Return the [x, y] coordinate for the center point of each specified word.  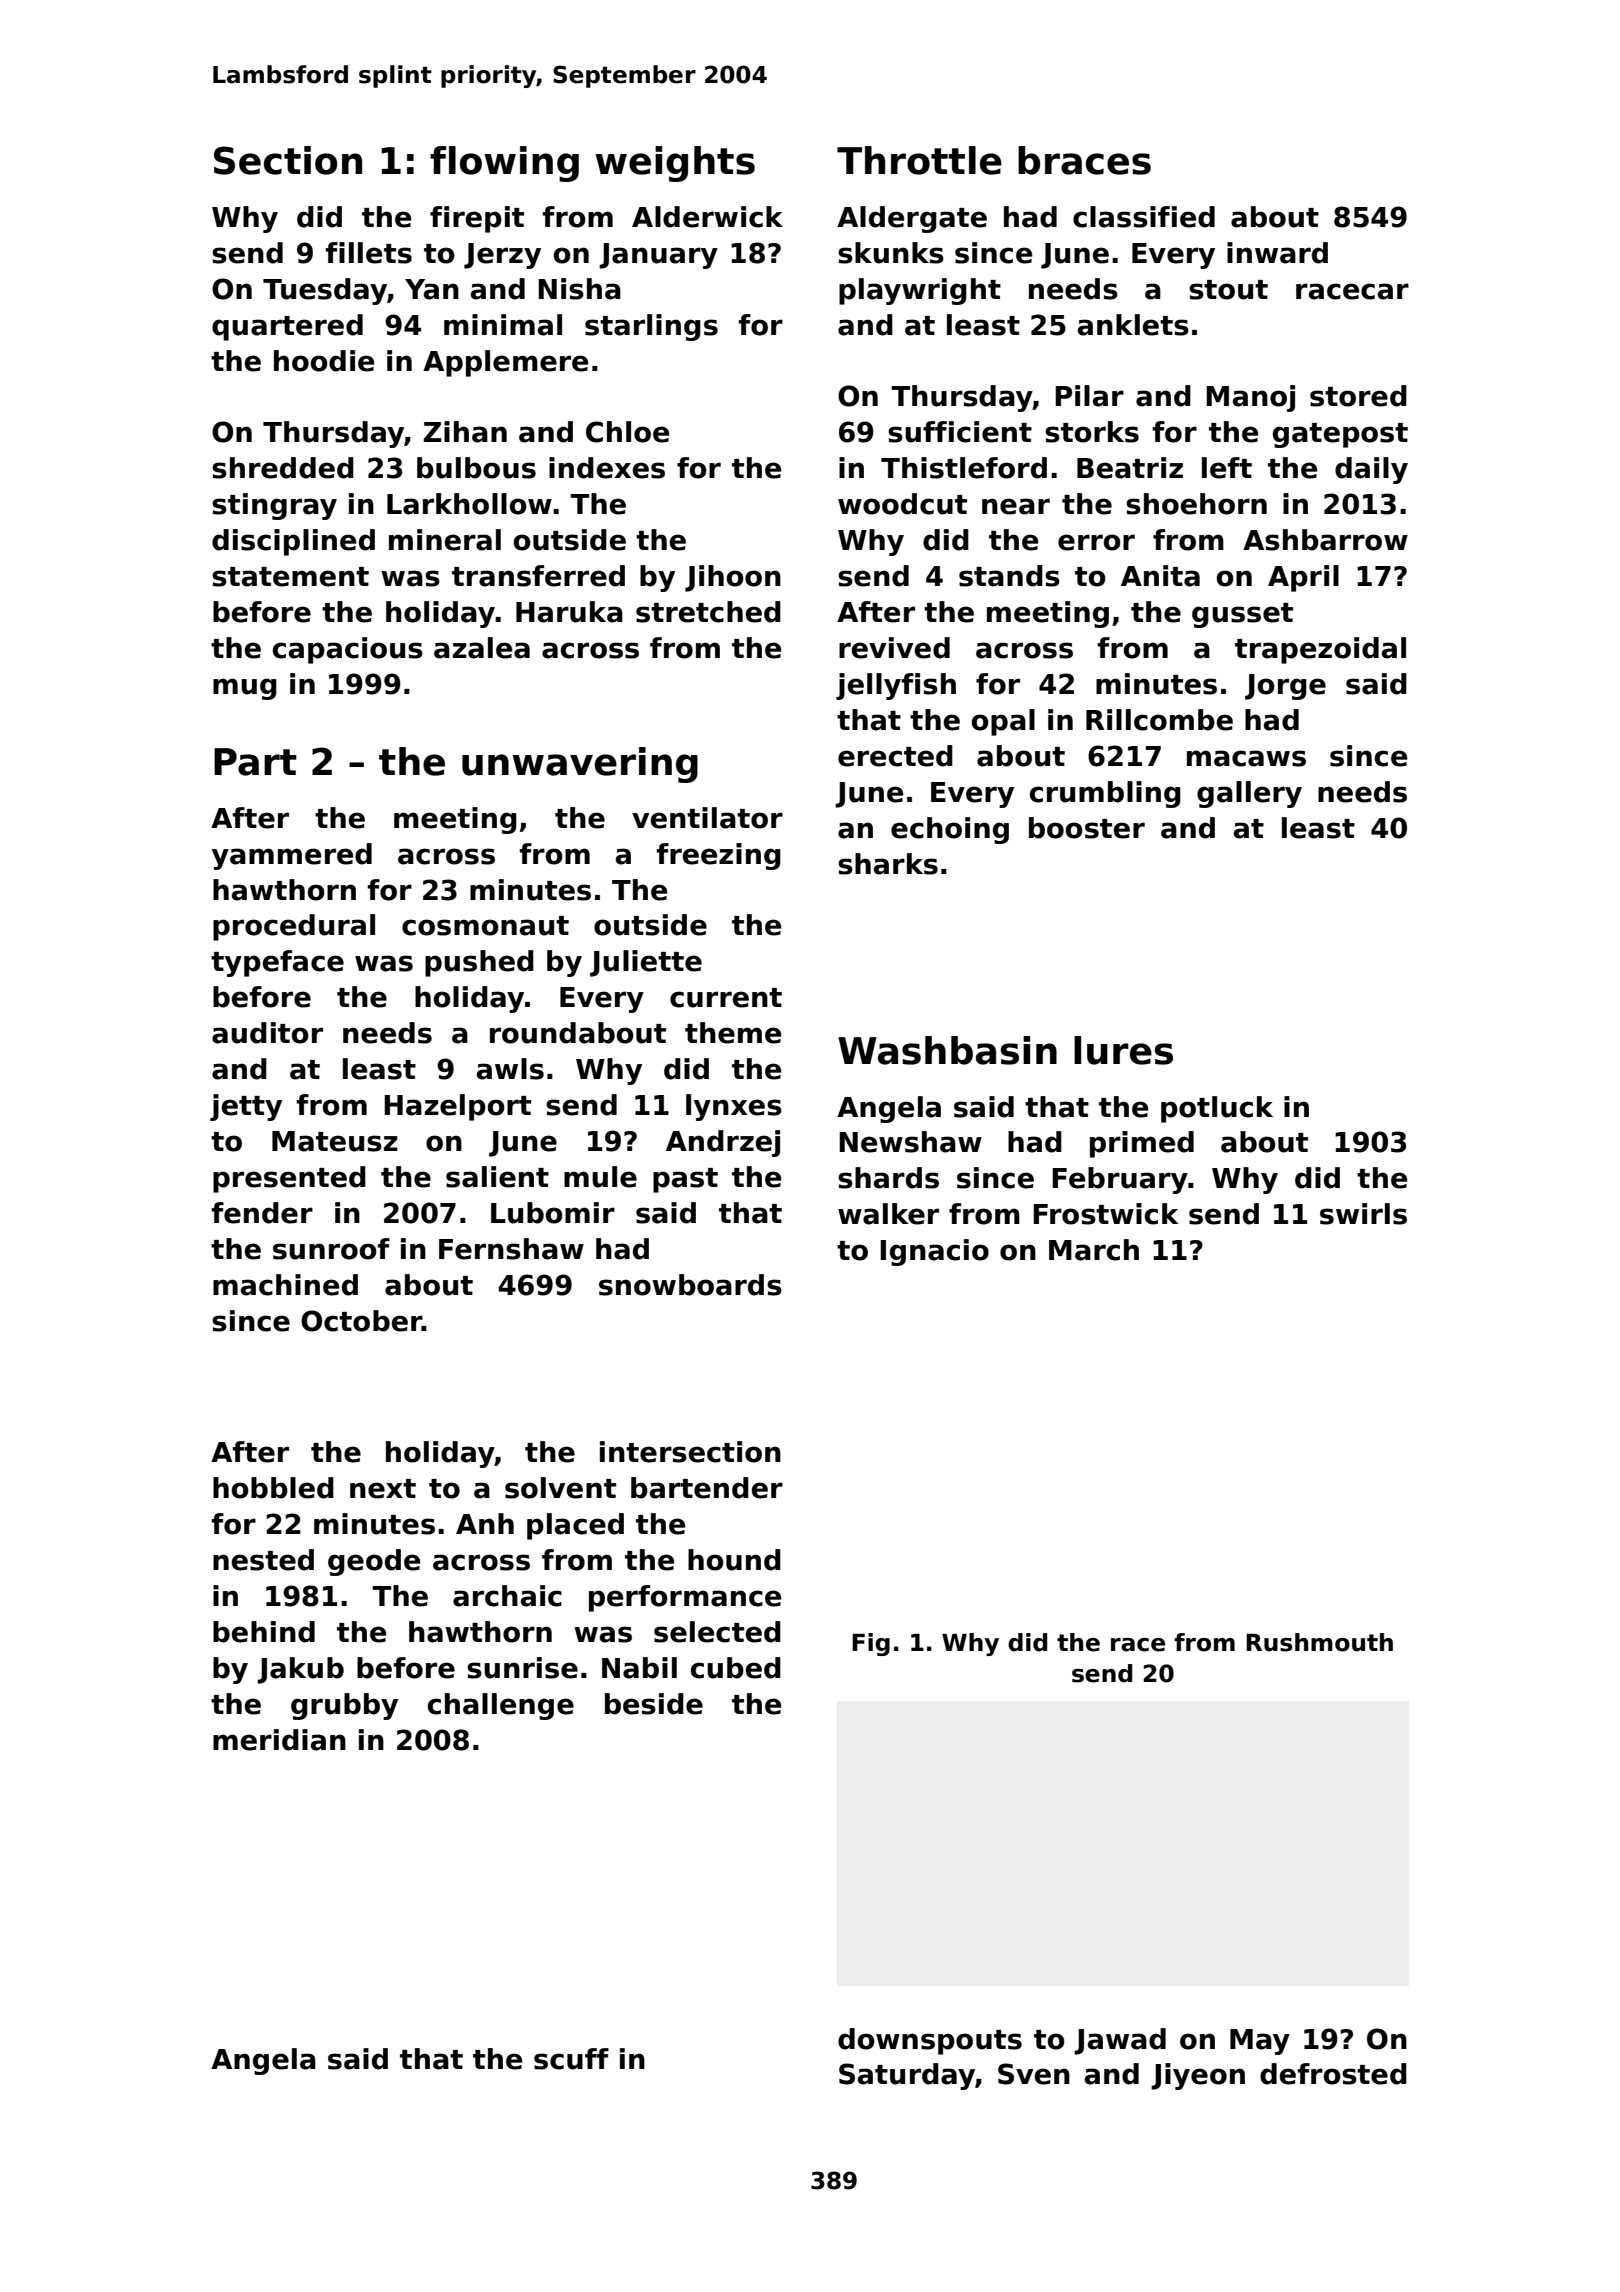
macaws [1246, 758]
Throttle [919, 160]
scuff [571, 2059]
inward [1277, 253]
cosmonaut [485, 926]
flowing [504, 164]
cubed [735, 1668]
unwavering [580, 765]
